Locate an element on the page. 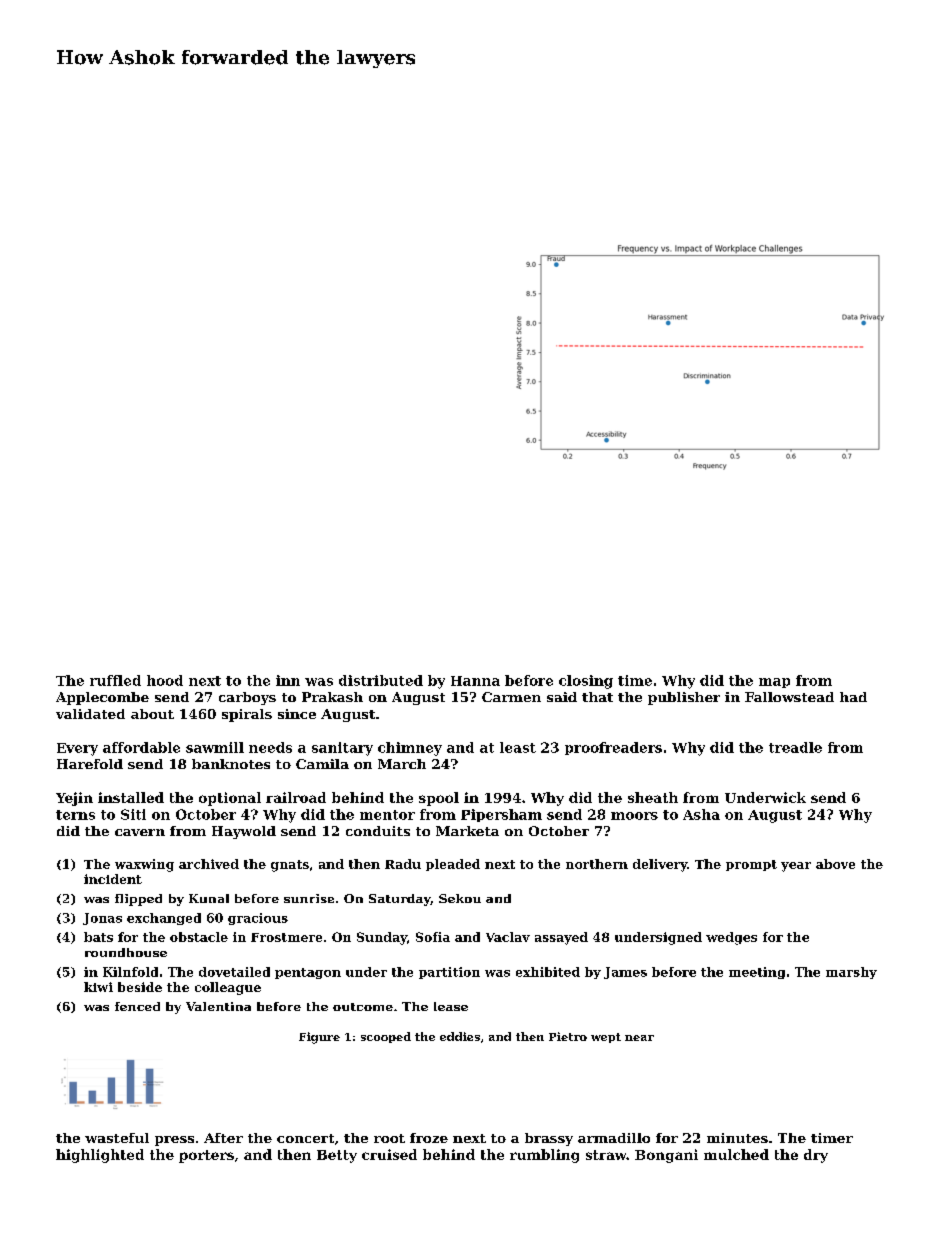  Sofia is located at coordinates (433, 937).
